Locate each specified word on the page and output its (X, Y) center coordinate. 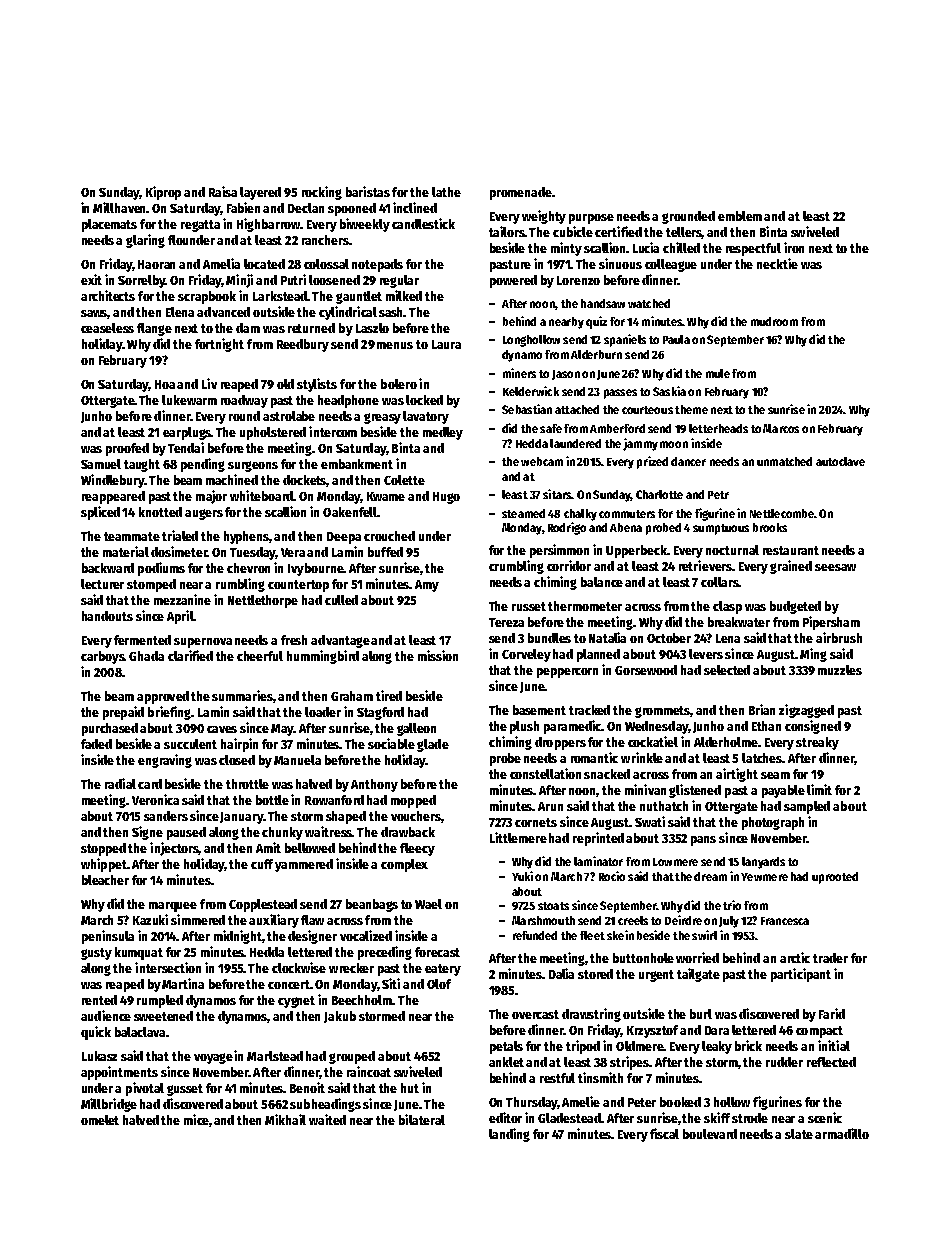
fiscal (664, 1133)
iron (794, 247)
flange (154, 329)
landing (509, 1135)
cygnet (296, 1002)
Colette (404, 480)
